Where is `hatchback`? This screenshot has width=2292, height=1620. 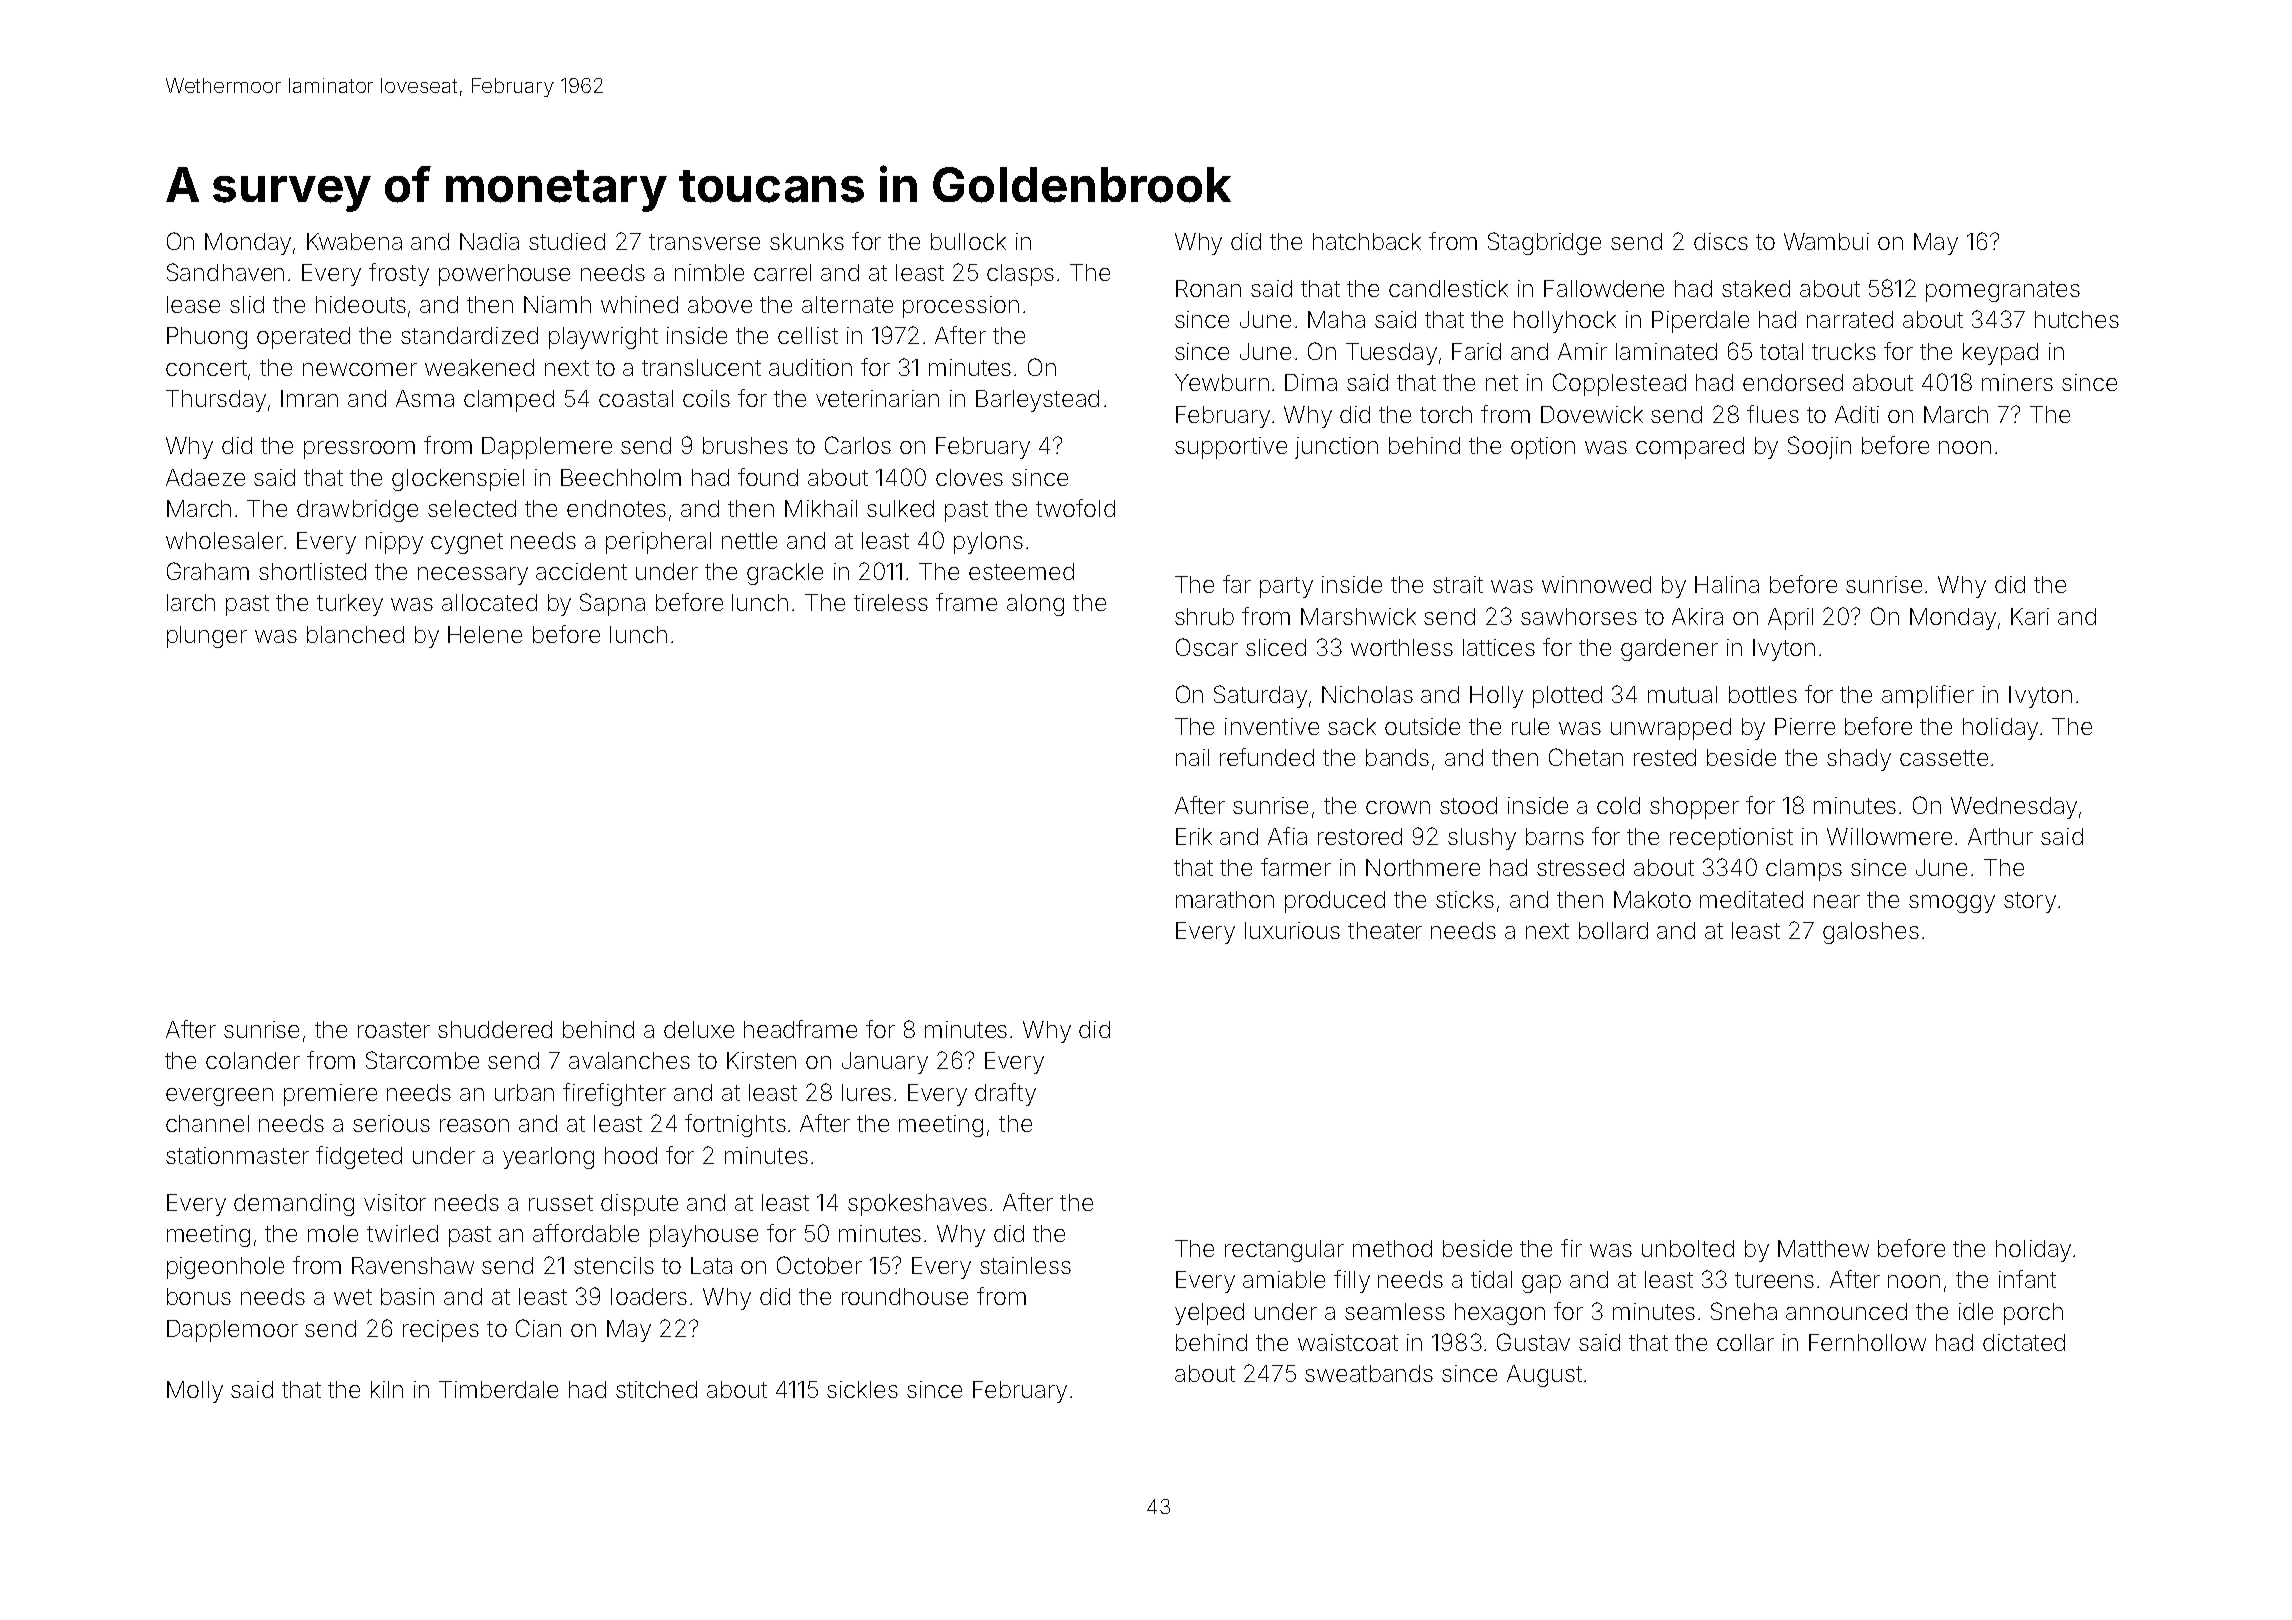 hatchback is located at coordinates (1367, 241).
